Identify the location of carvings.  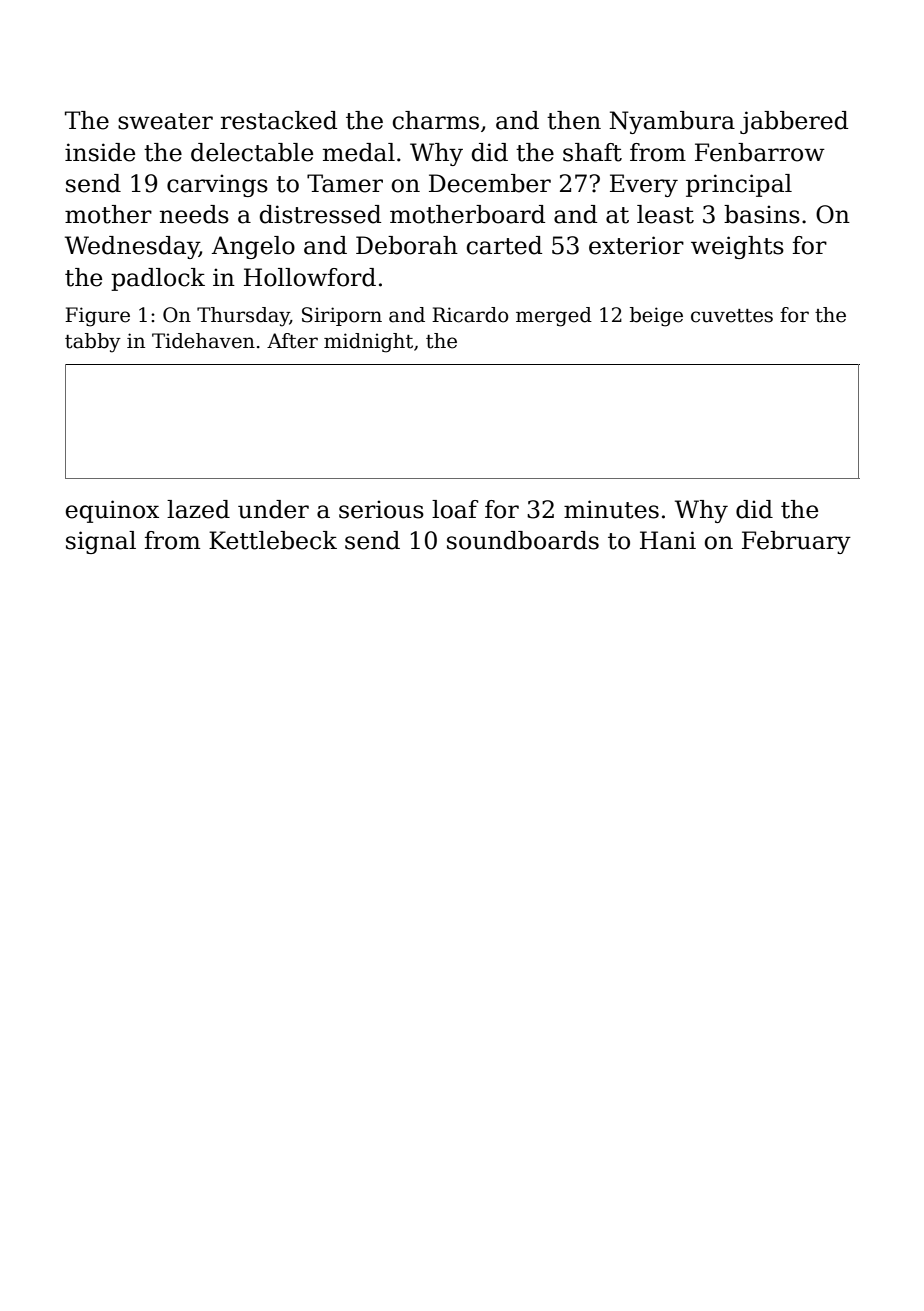
(217, 185).
